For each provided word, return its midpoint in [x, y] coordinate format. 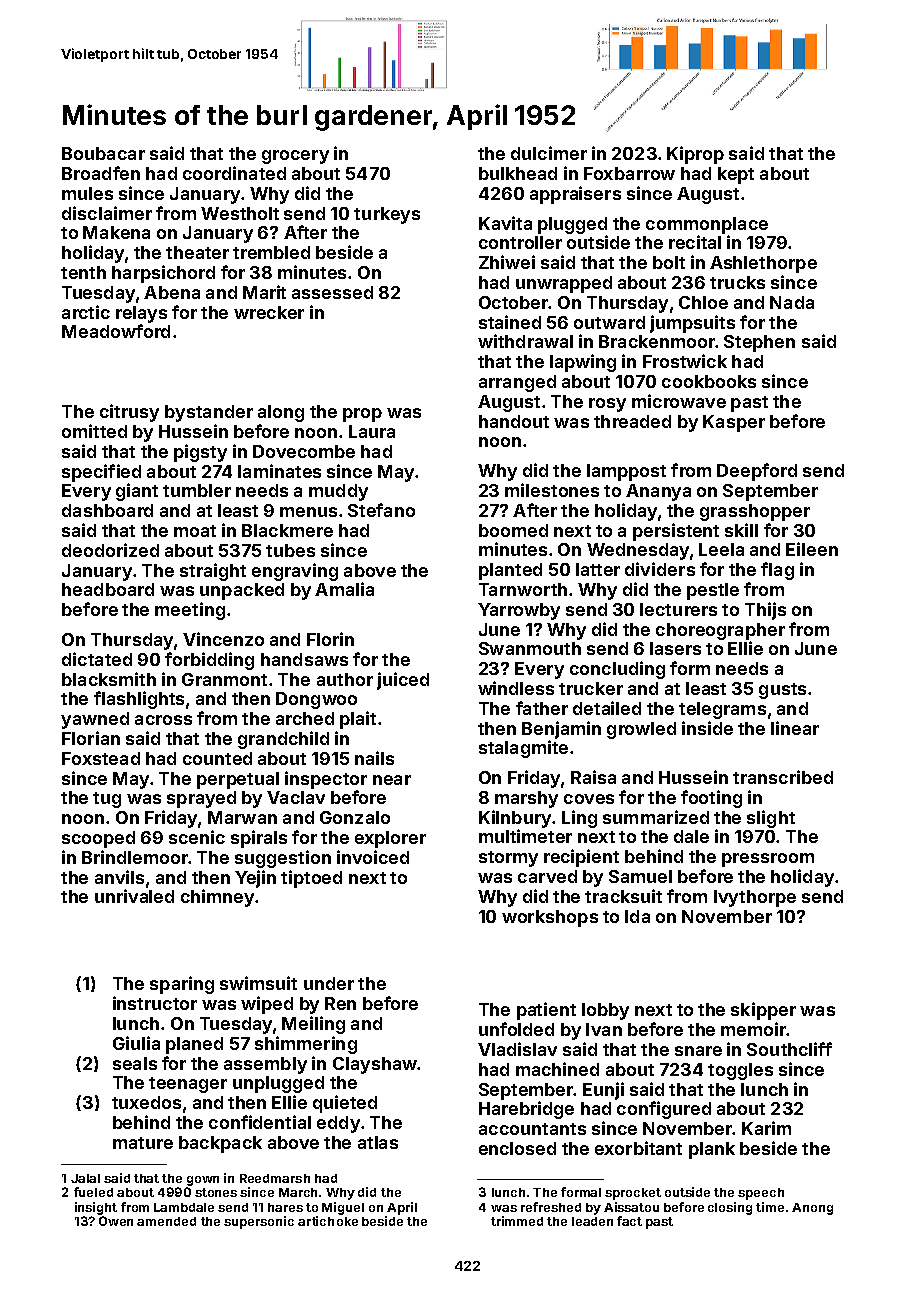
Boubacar [103, 153]
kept [736, 175]
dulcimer [549, 153]
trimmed [517, 1221]
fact [629, 1221]
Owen [116, 1221]
